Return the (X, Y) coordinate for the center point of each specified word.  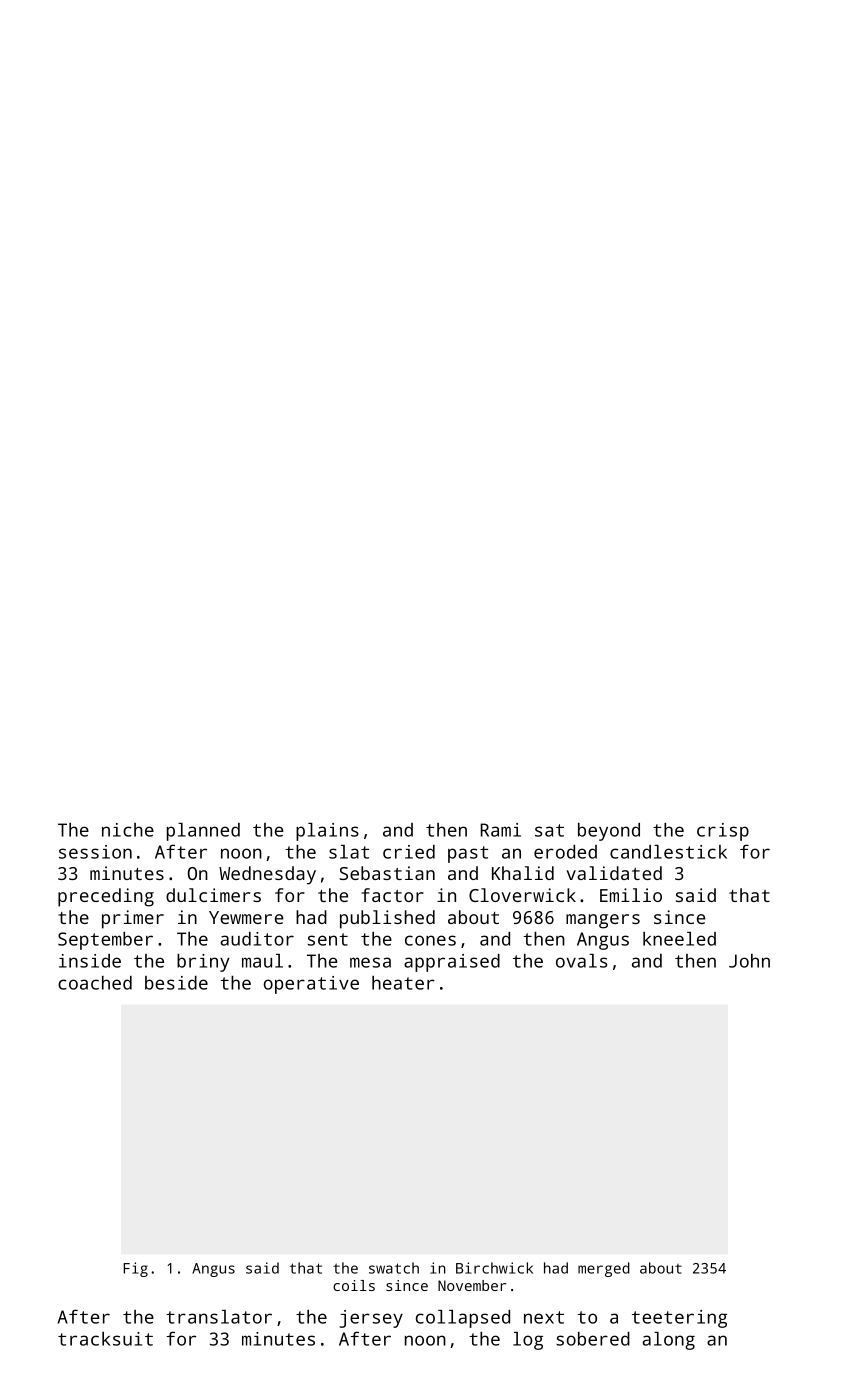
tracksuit (105, 1339)
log (528, 1341)
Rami (501, 830)
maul (262, 961)
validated (614, 873)
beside (176, 983)
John (749, 961)
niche (128, 830)
